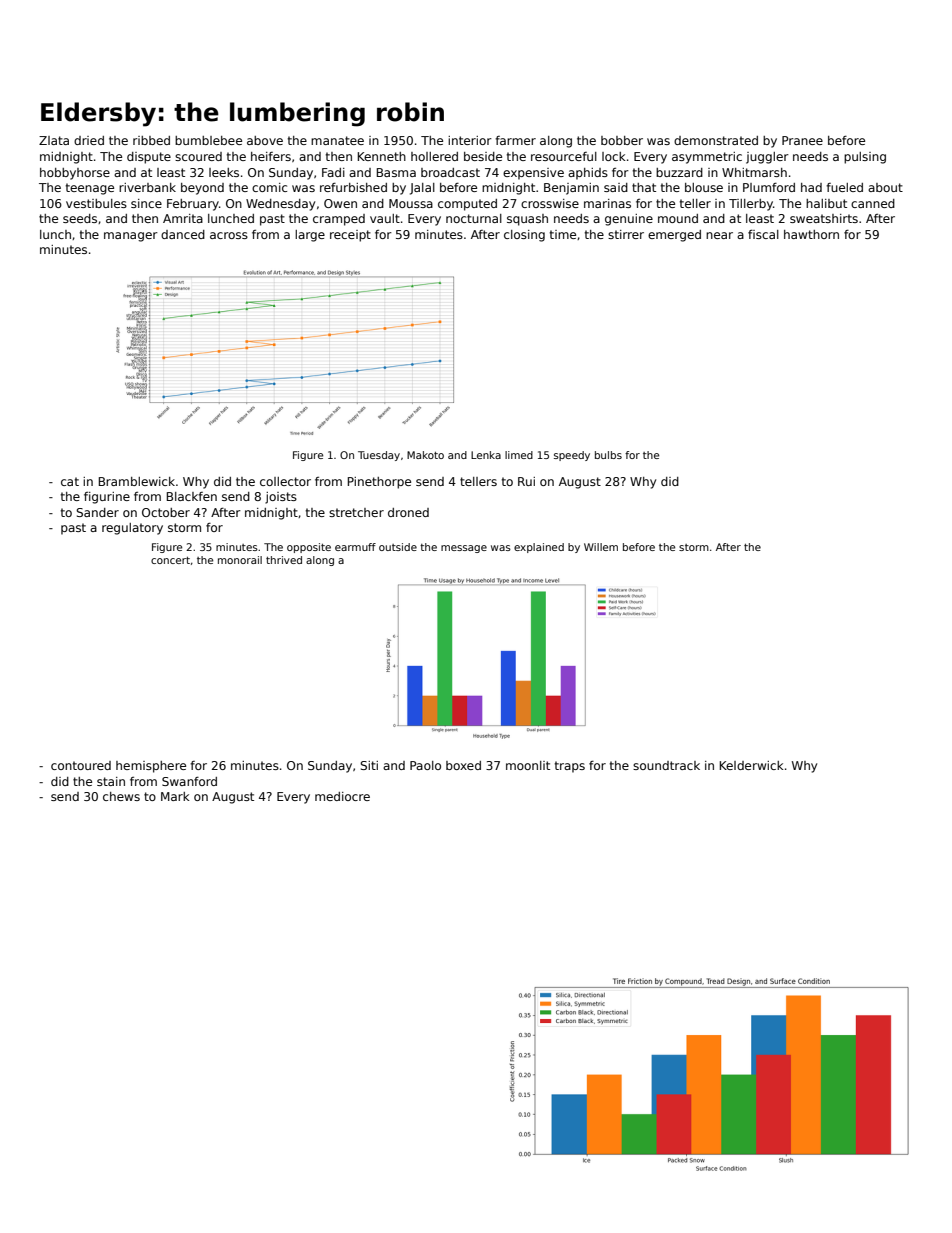 This page has height=1233, width=952. What do you see at coordinates (342, 796) in the page?
I see `mediocre` at bounding box center [342, 796].
